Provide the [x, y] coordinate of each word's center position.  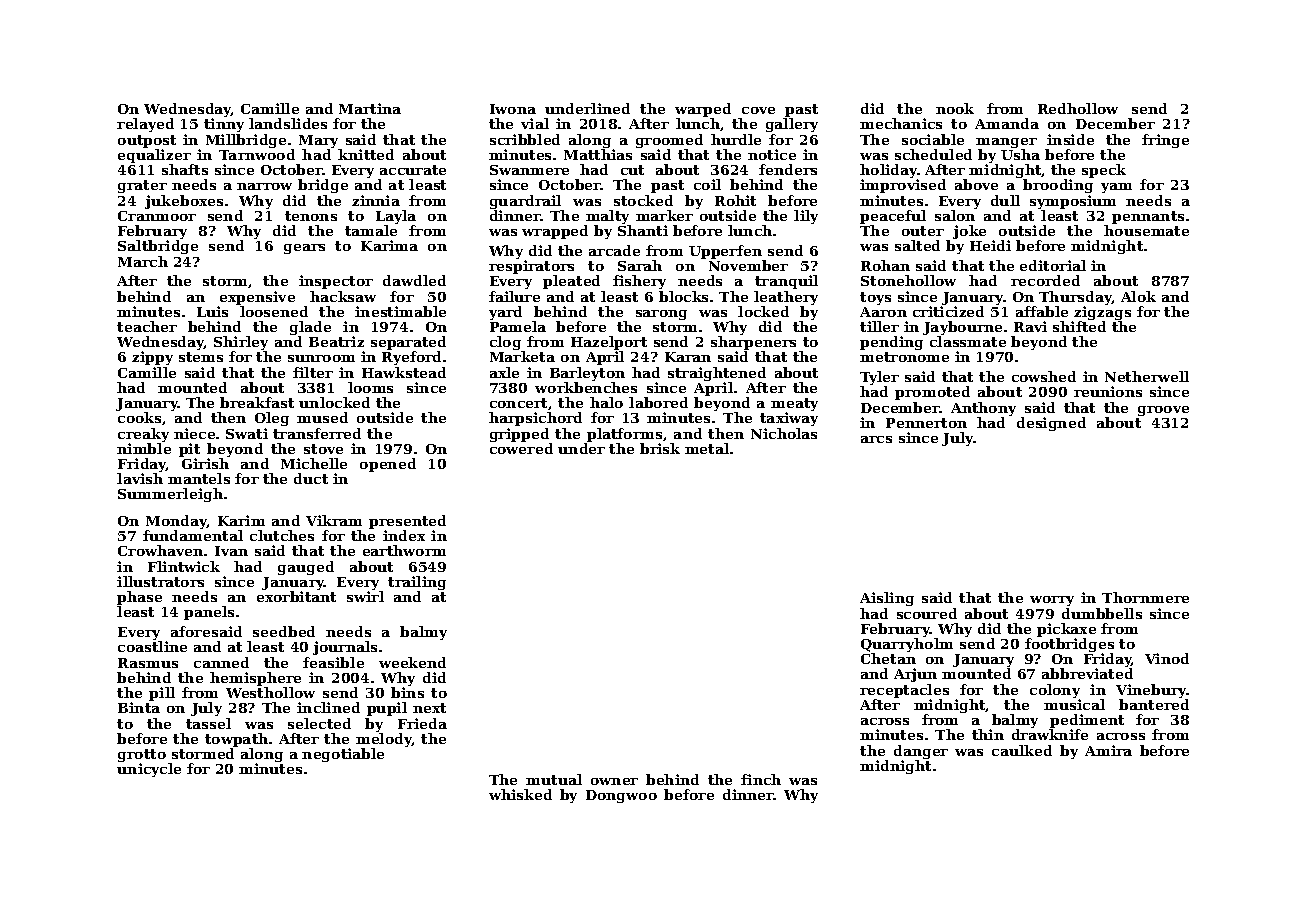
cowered [521, 448]
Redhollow [1078, 108]
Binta [139, 707]
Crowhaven [160, 550]
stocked [643, 200]
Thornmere [1145, 597]
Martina [370, 108]
